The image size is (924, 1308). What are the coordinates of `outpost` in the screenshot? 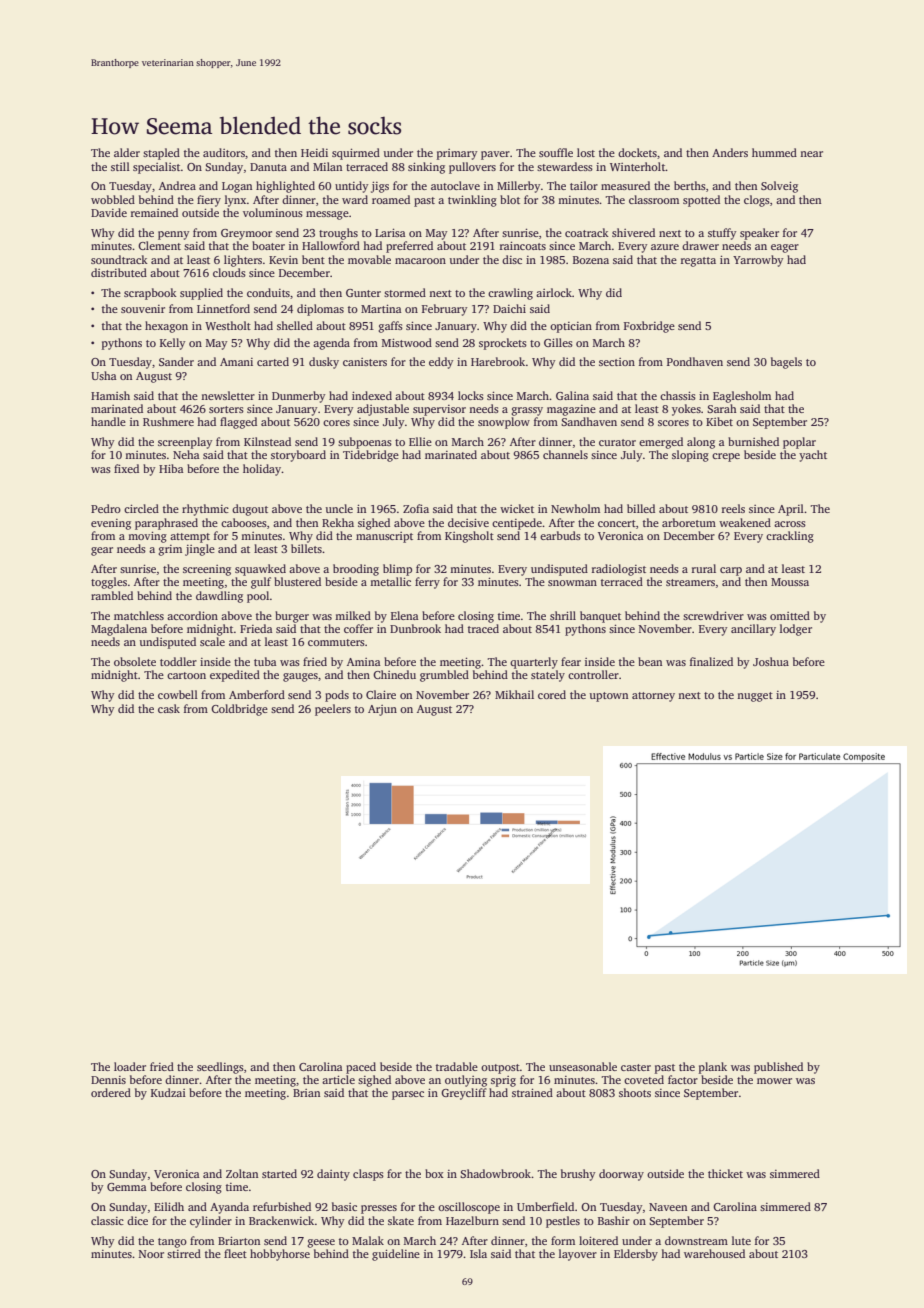 It's located at (500, 1069).
